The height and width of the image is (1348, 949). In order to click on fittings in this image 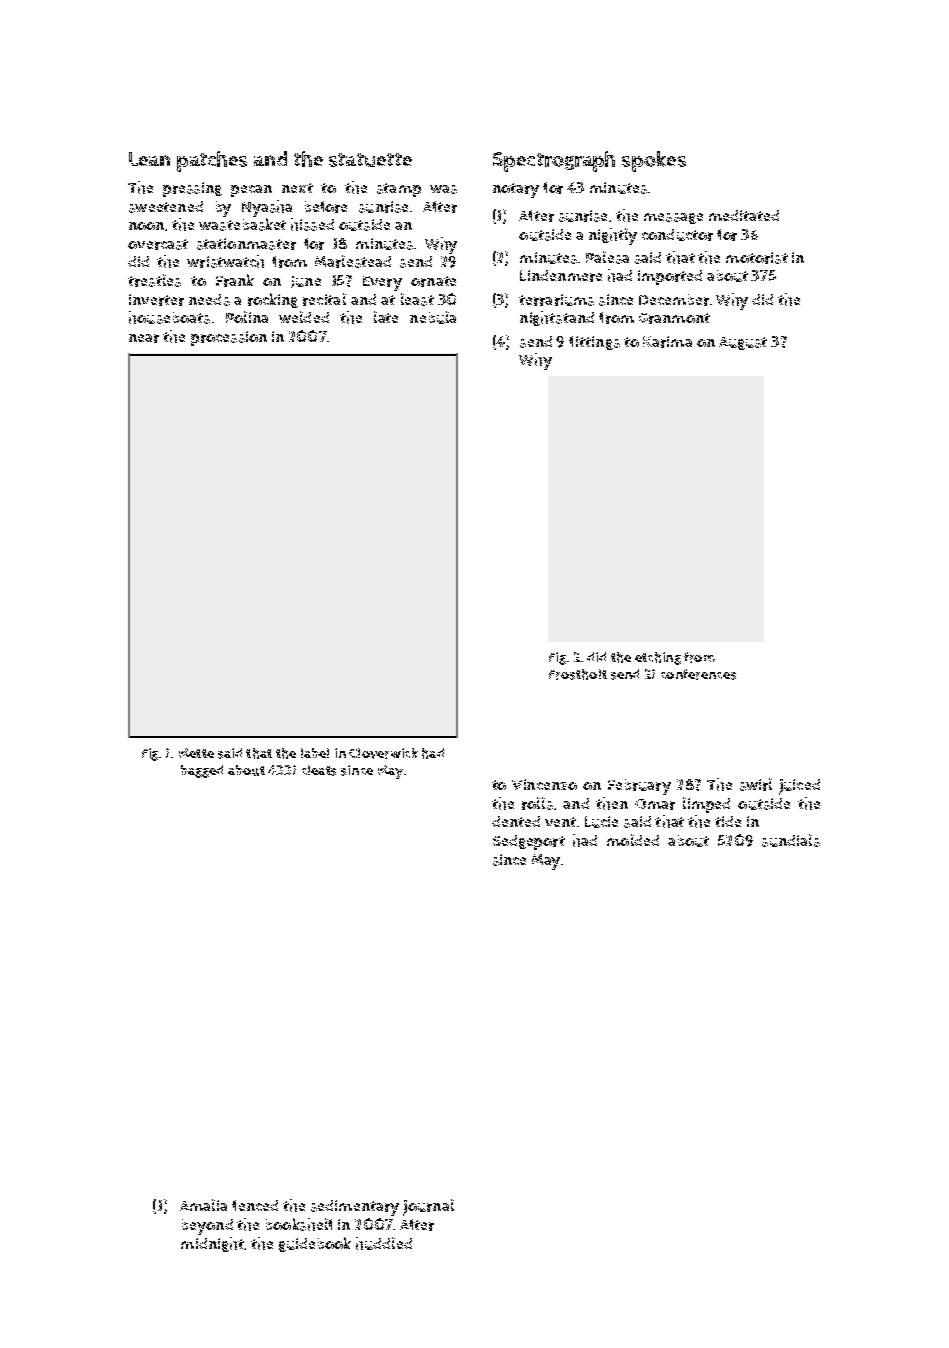, I will do `click(594, 343)`.
